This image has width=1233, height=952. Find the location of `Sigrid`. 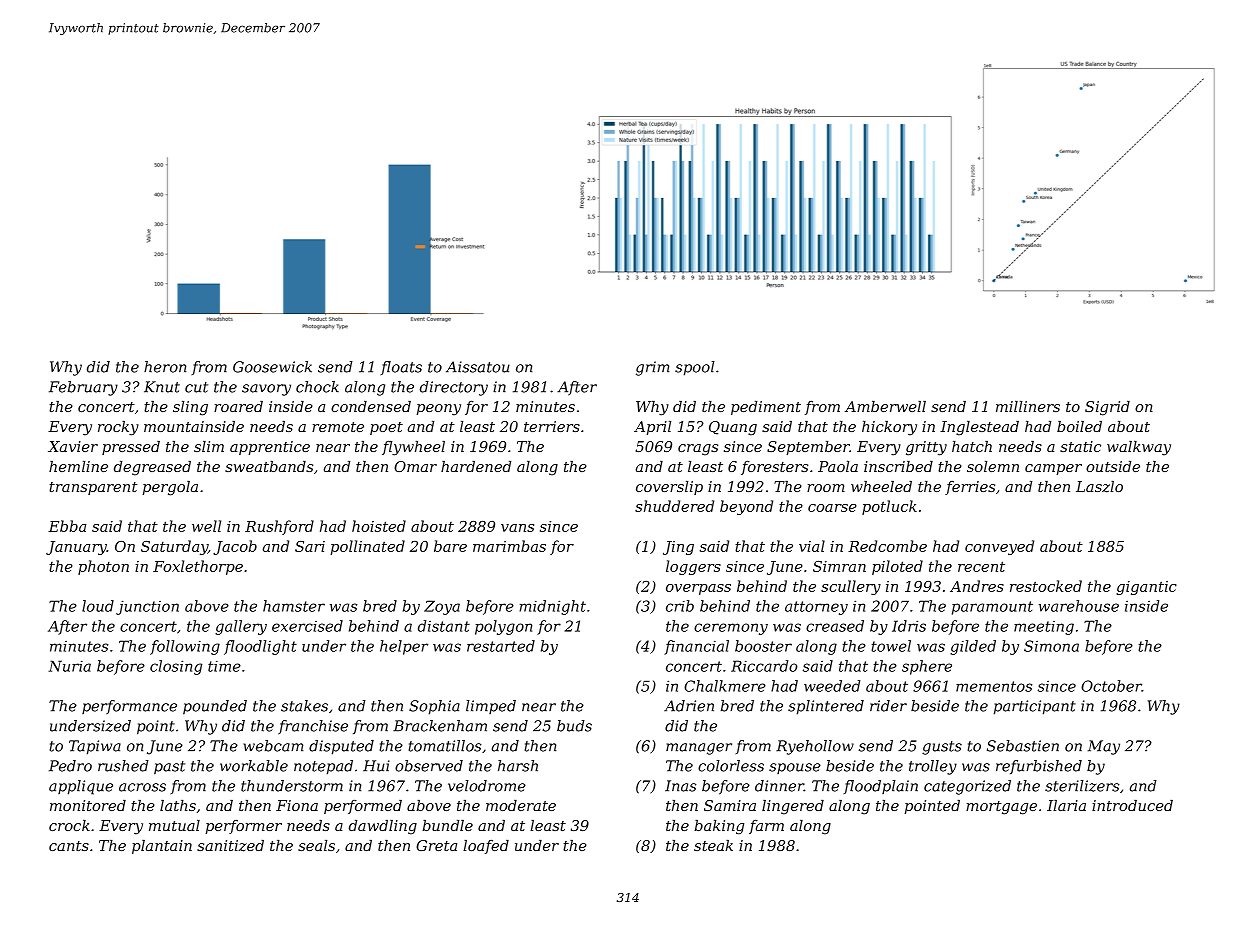

Sigrid is located at coordinates (1107, 408).
